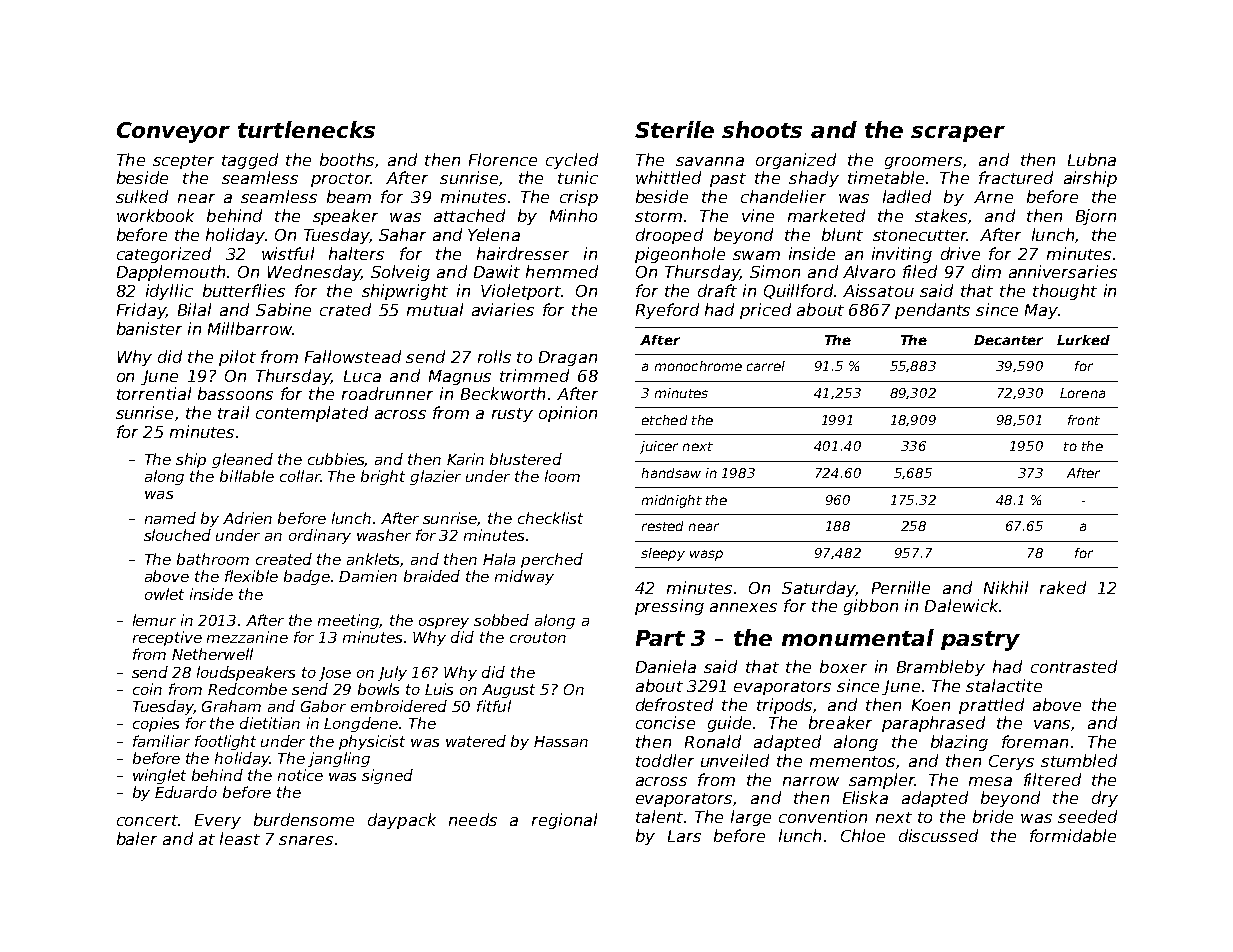 This page has height=952, width=1233. Describe the element at coordinates (154, 393) in the page. I see `torrential` at that location.
